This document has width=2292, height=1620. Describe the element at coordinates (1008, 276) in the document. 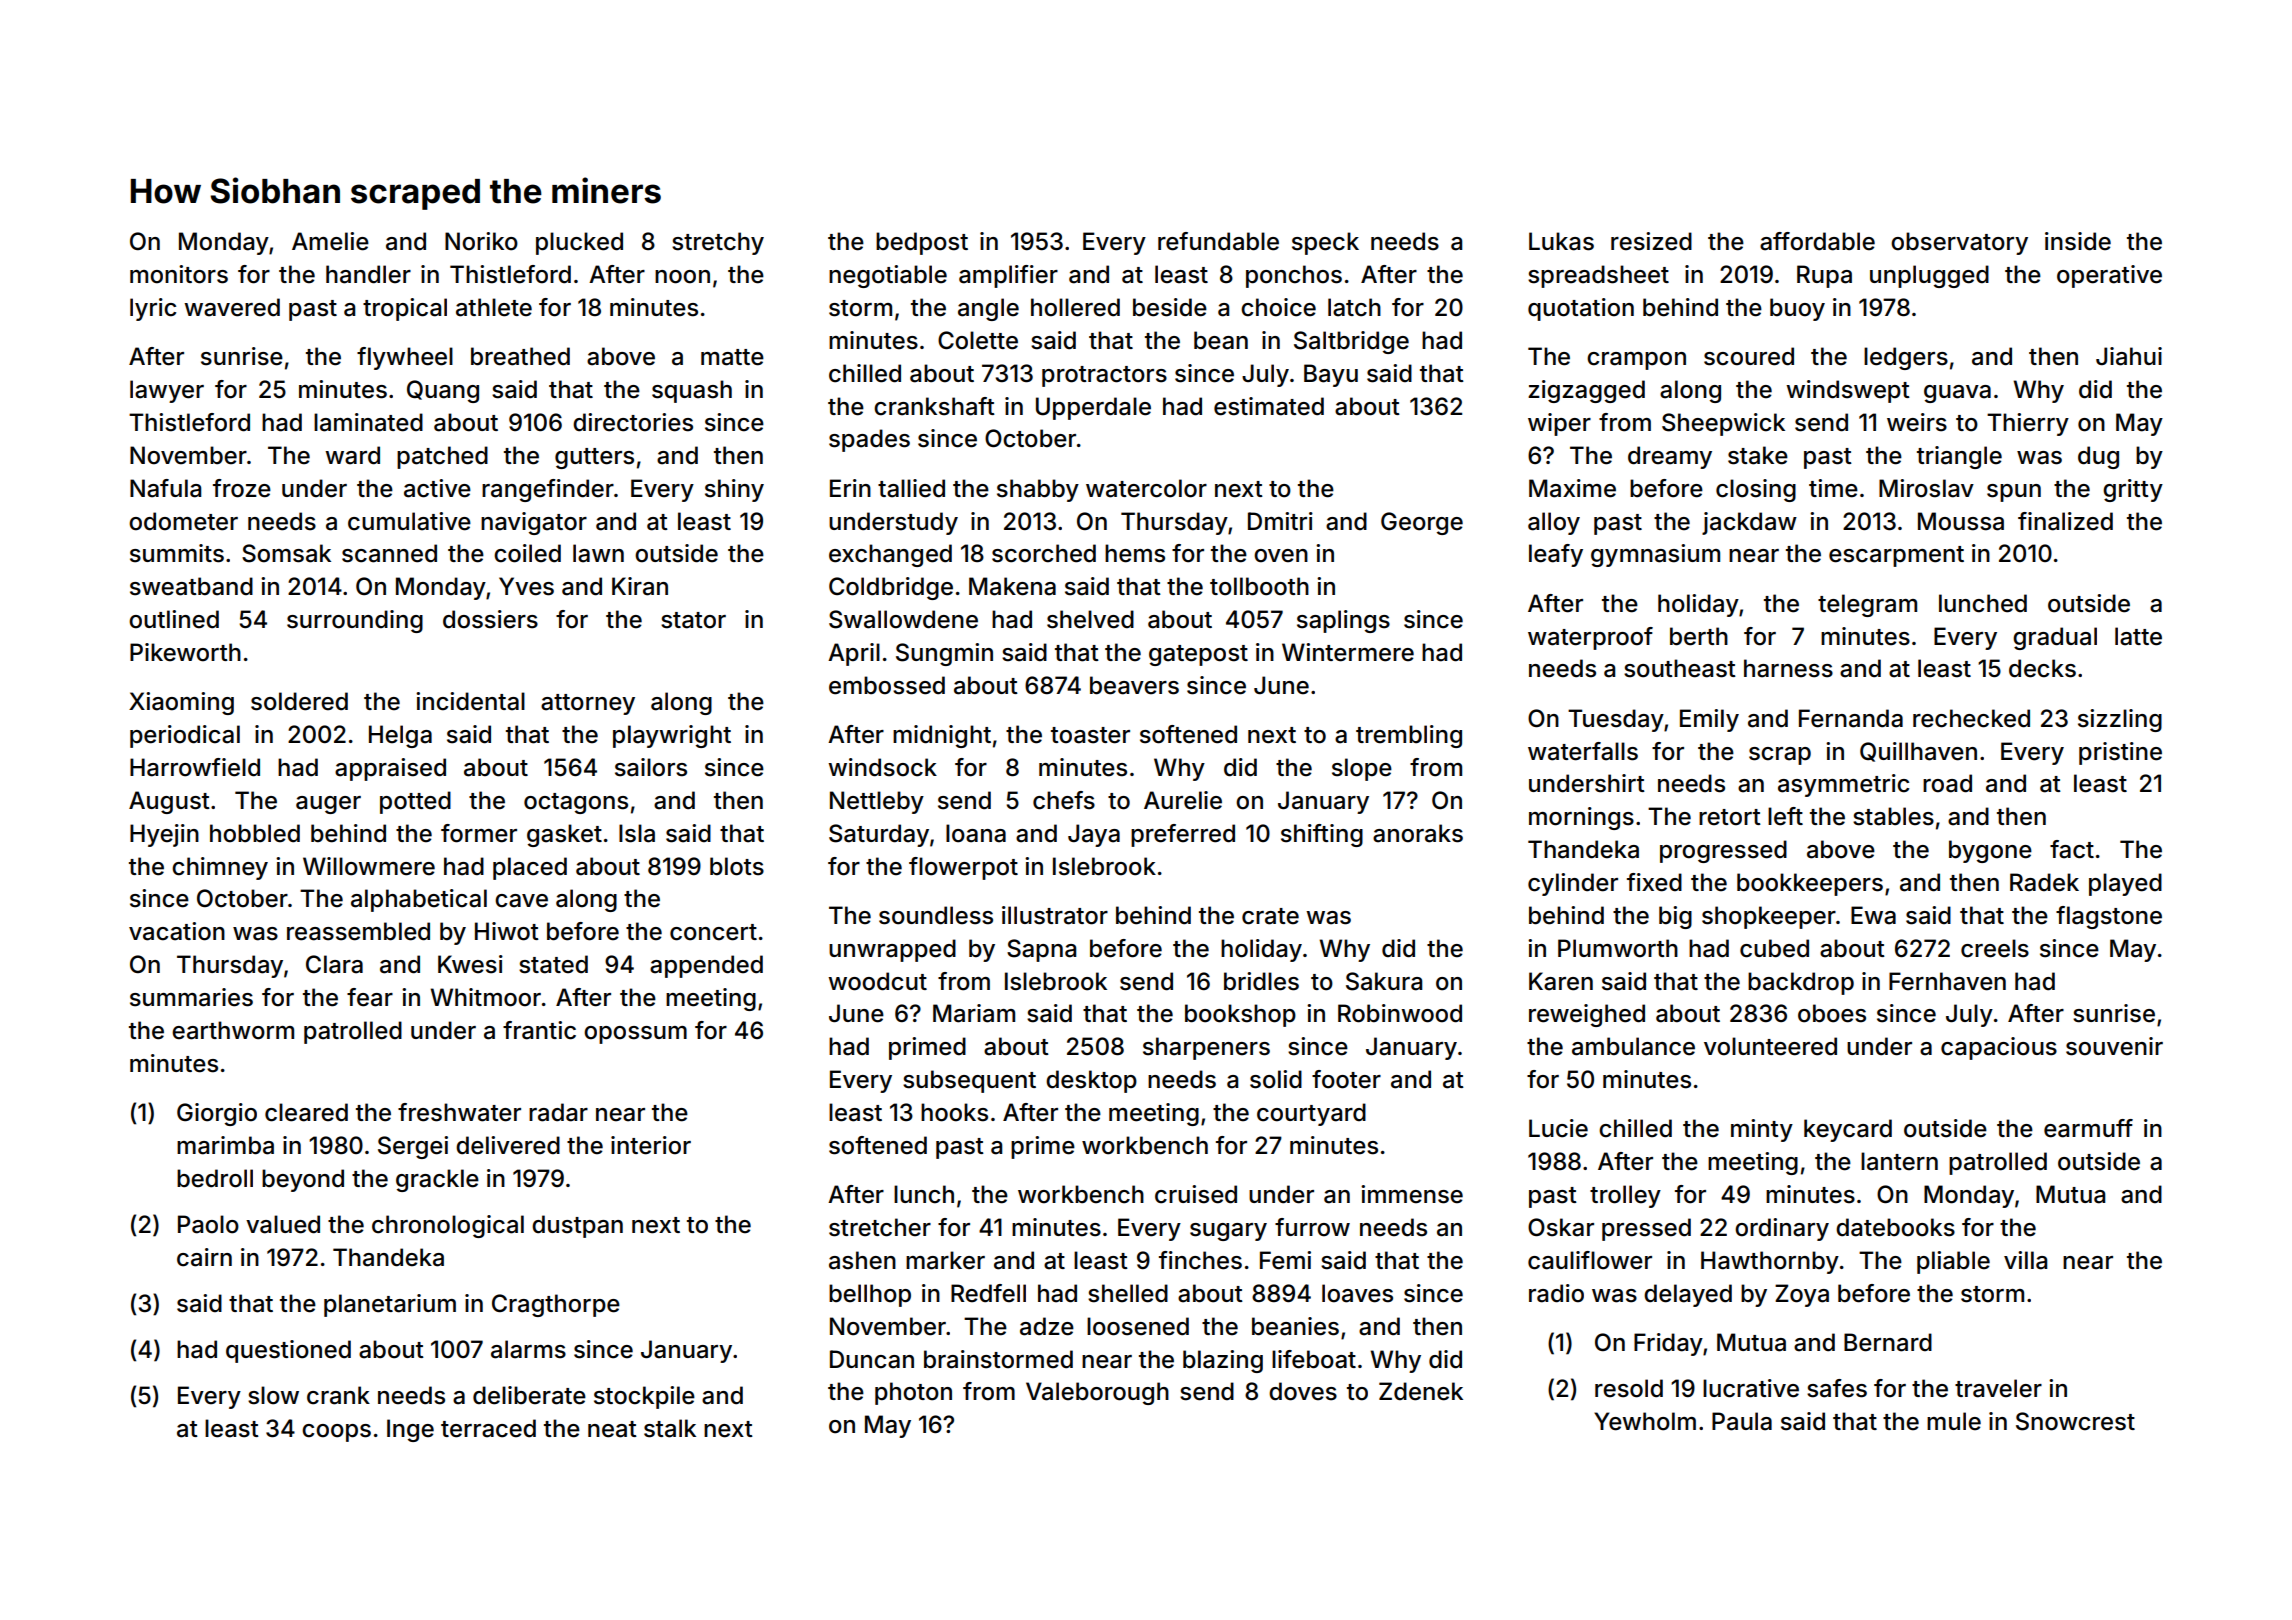

I see `amplifier` at that location.
